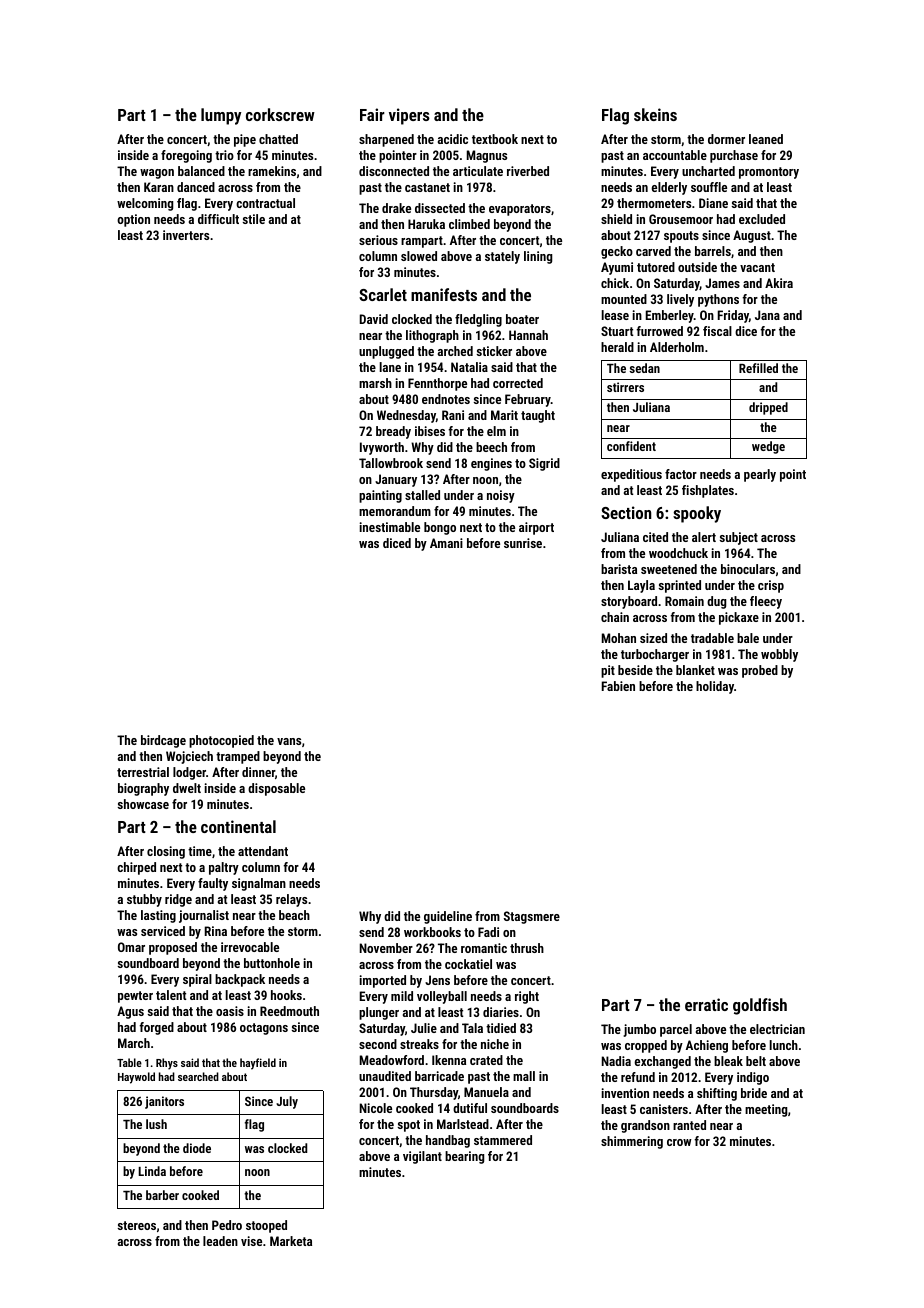 The image size is (924, 1308). I want to click on lining, so click(538, 257).
